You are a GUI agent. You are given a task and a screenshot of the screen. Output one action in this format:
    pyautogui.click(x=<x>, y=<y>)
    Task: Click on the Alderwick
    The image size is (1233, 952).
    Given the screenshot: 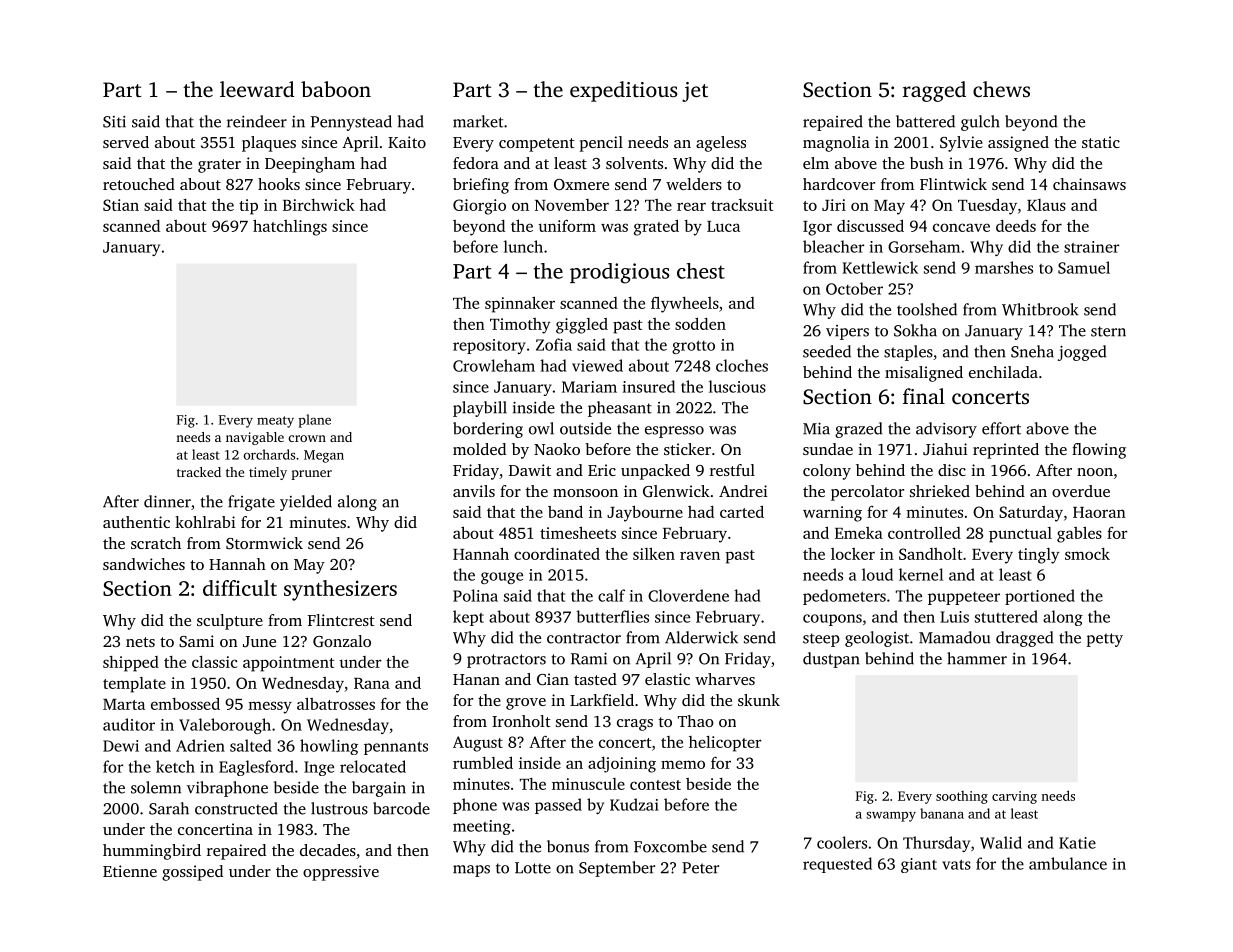 What is the action you would take?
    pyautogui.click(x=701, y=637)
